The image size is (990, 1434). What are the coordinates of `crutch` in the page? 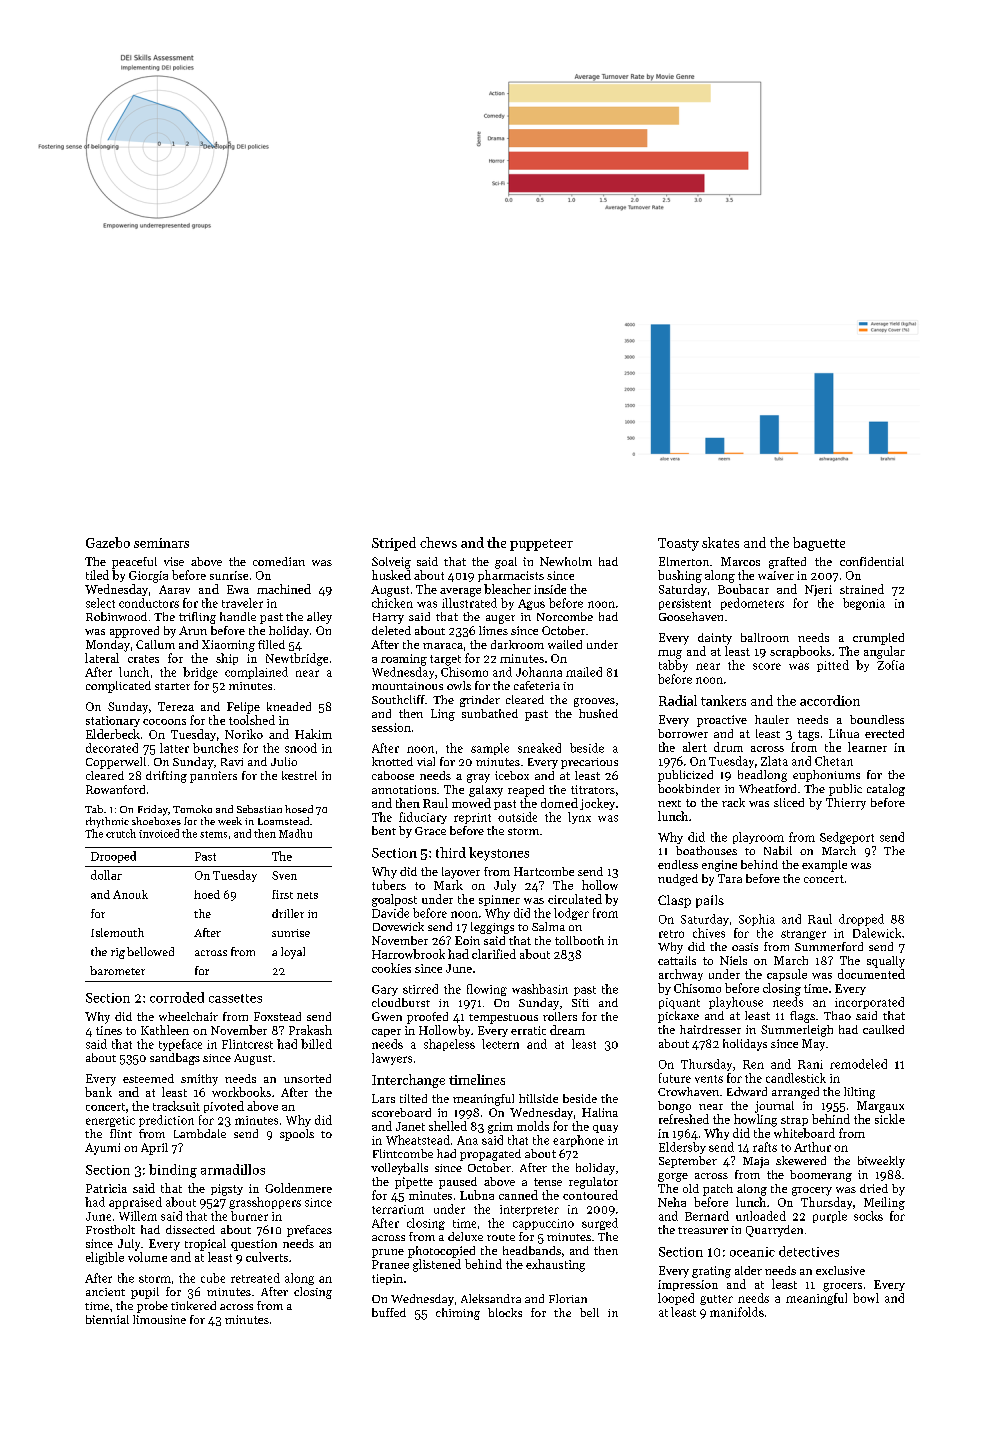 It's located at (121, 833).
